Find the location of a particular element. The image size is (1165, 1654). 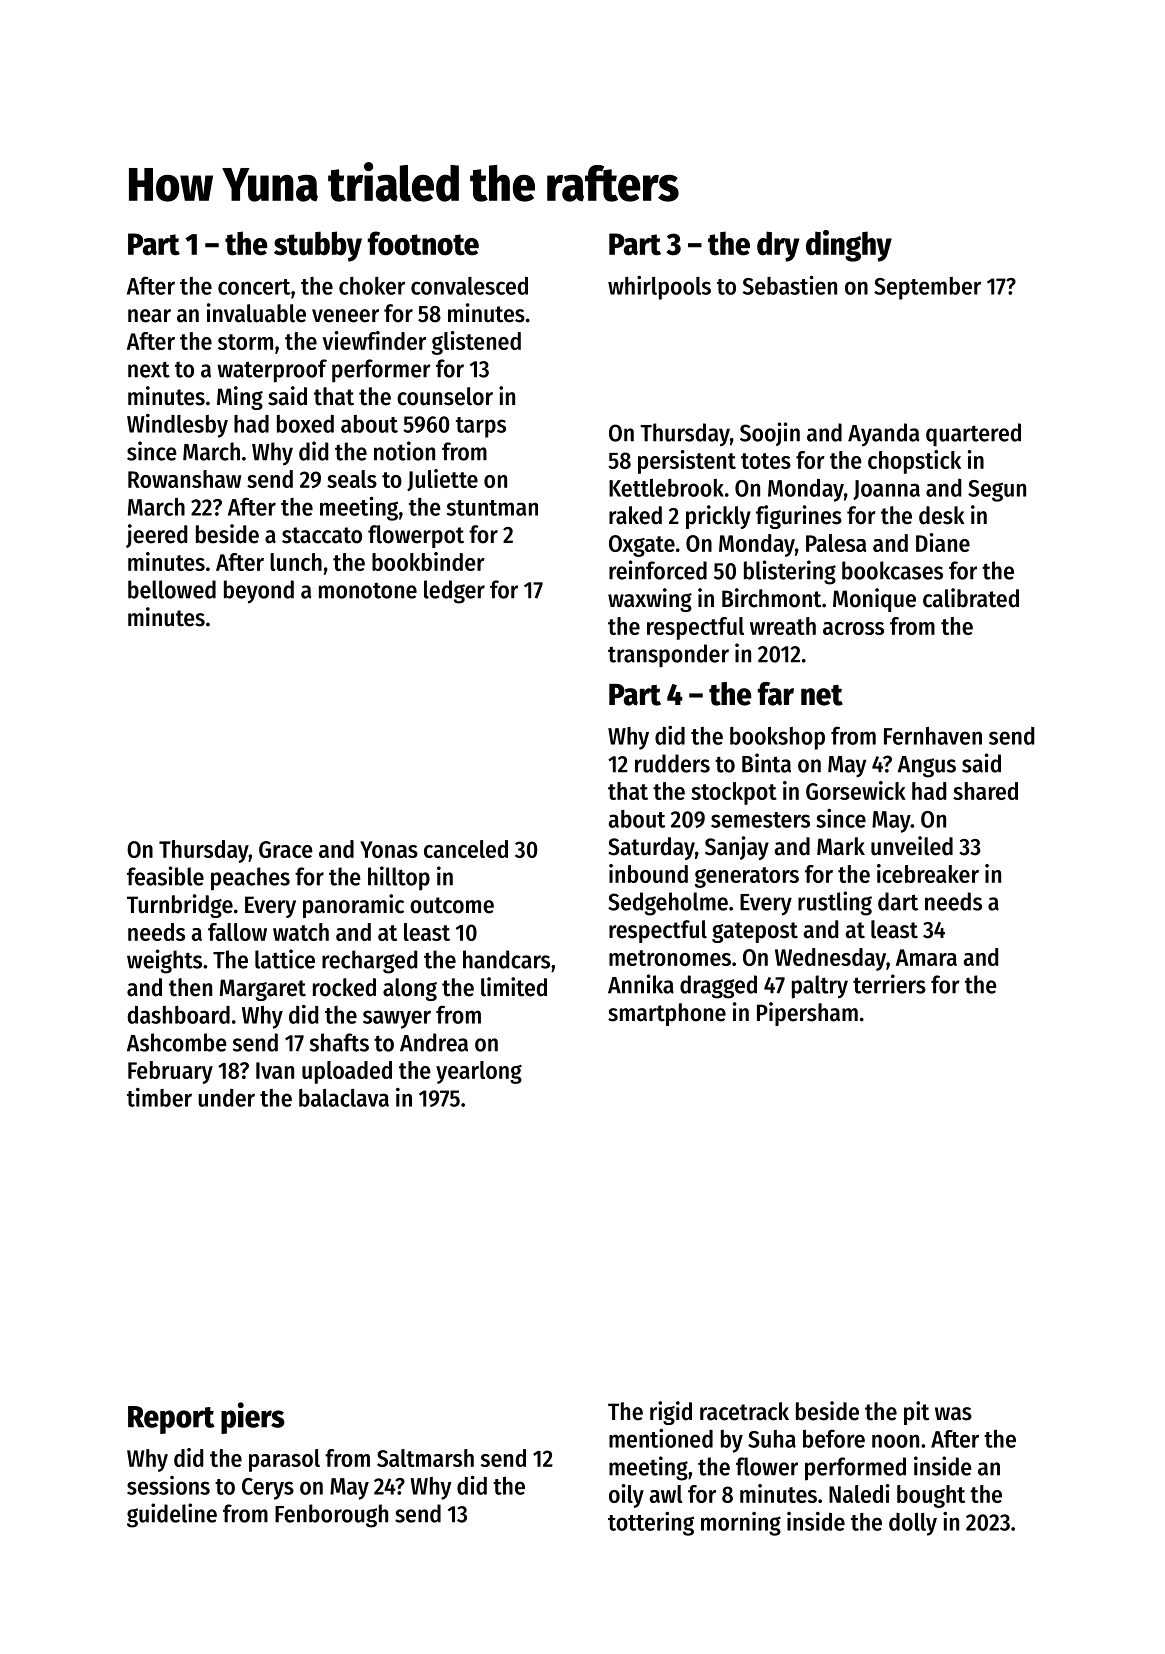

balaclava is located at coordinates (344, 1098).
